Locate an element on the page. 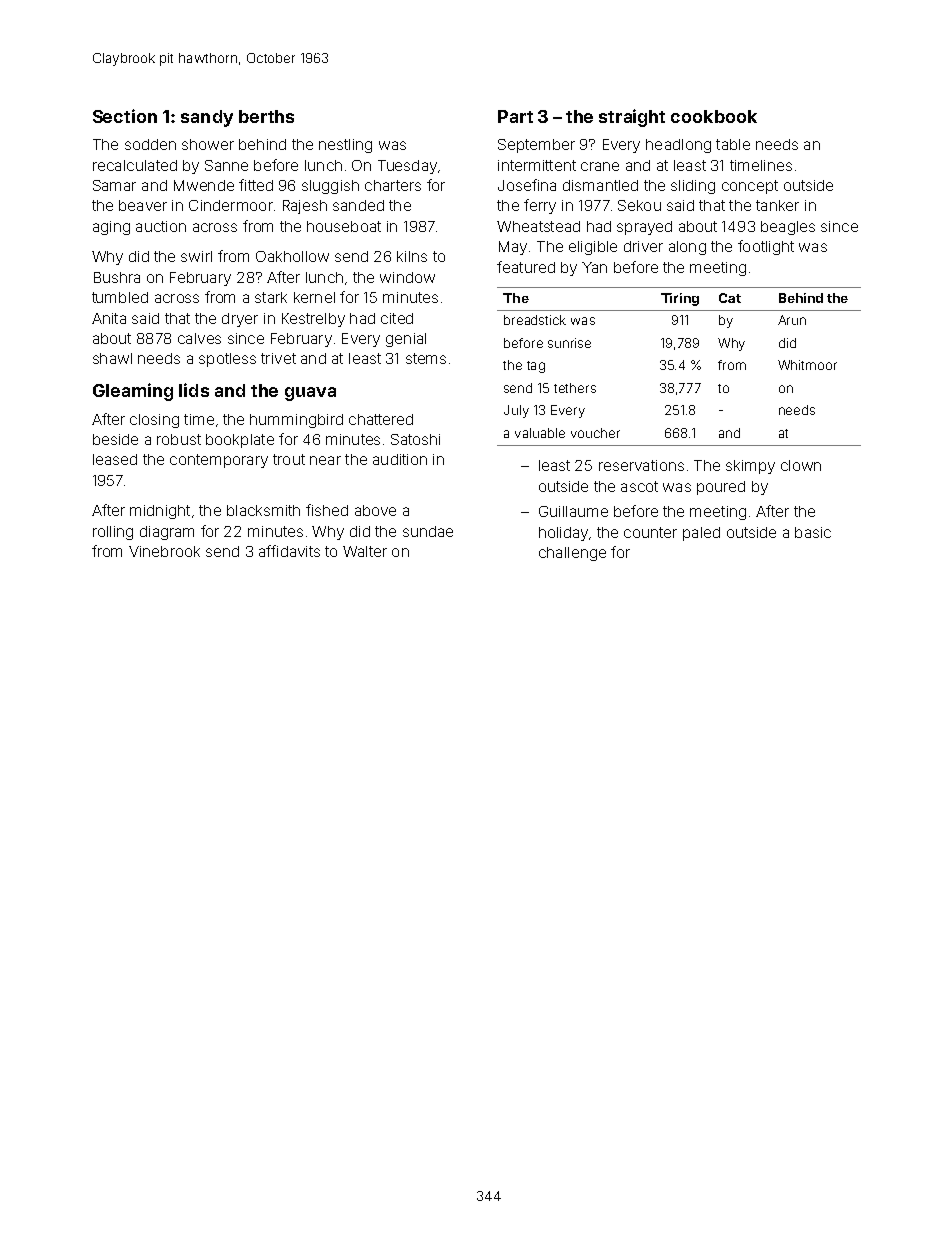  kilns is located at coordinates (412, 256).
